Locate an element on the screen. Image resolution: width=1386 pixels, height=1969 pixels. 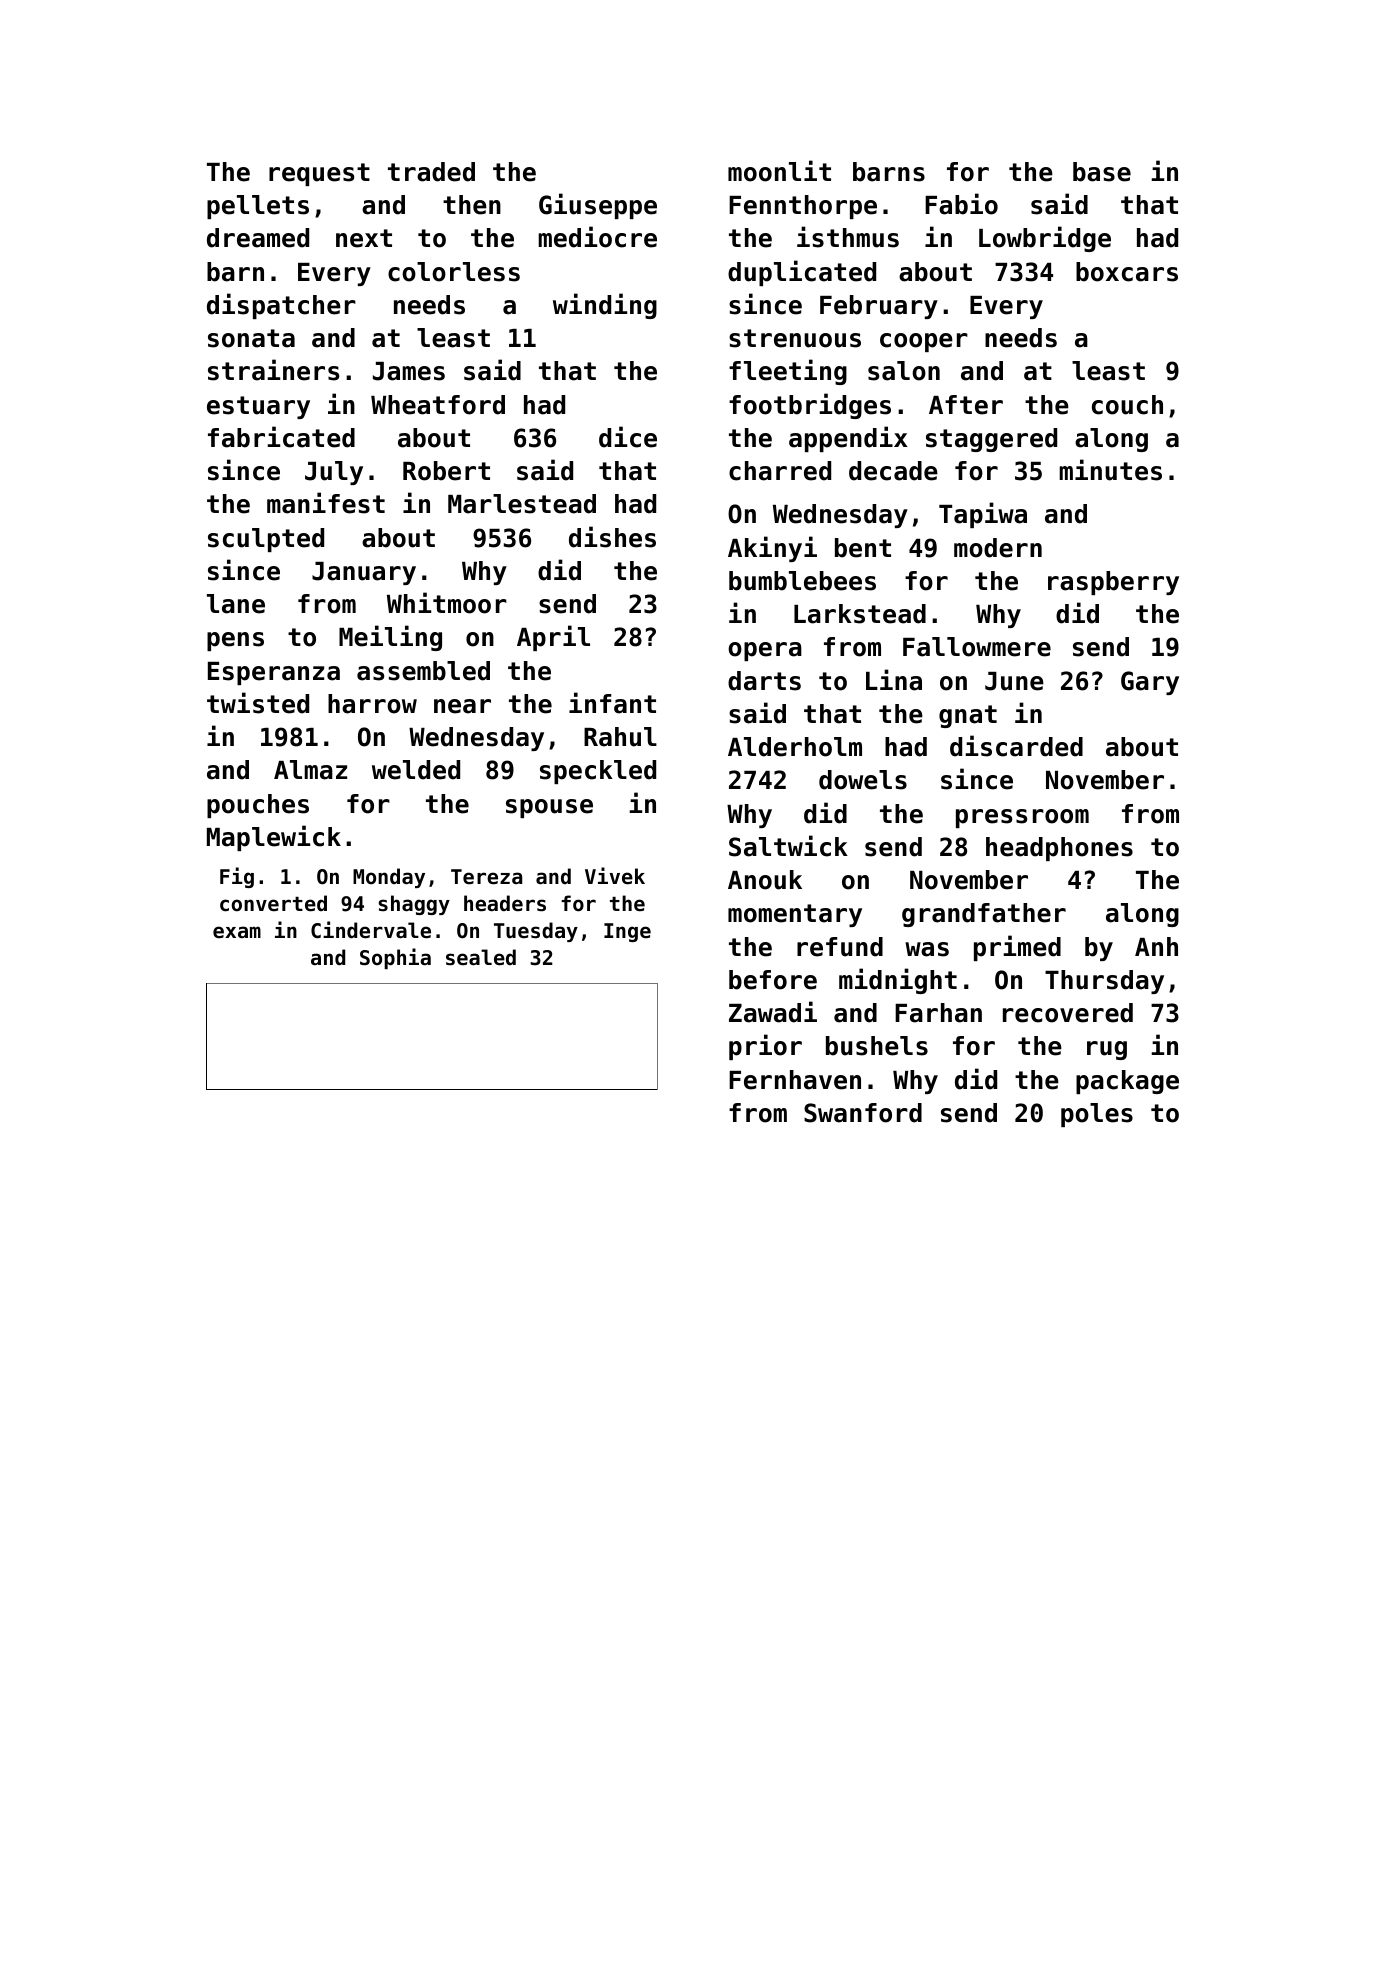
Fernhaven is located at coordinates (795, 1080).
